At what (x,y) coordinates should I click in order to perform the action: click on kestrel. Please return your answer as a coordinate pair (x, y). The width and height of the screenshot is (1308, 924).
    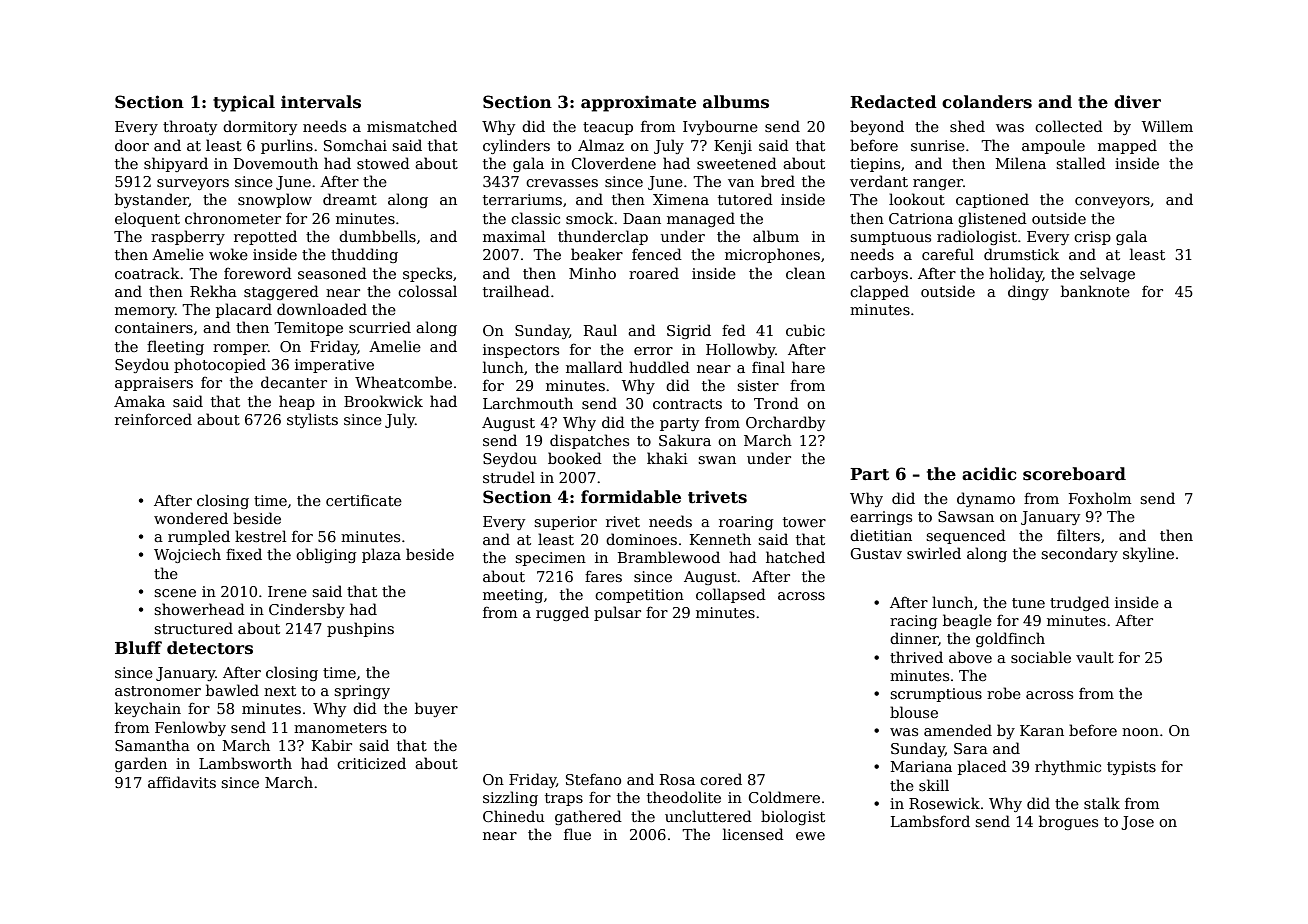
    Looking at the image, I should click on (260, 536).
